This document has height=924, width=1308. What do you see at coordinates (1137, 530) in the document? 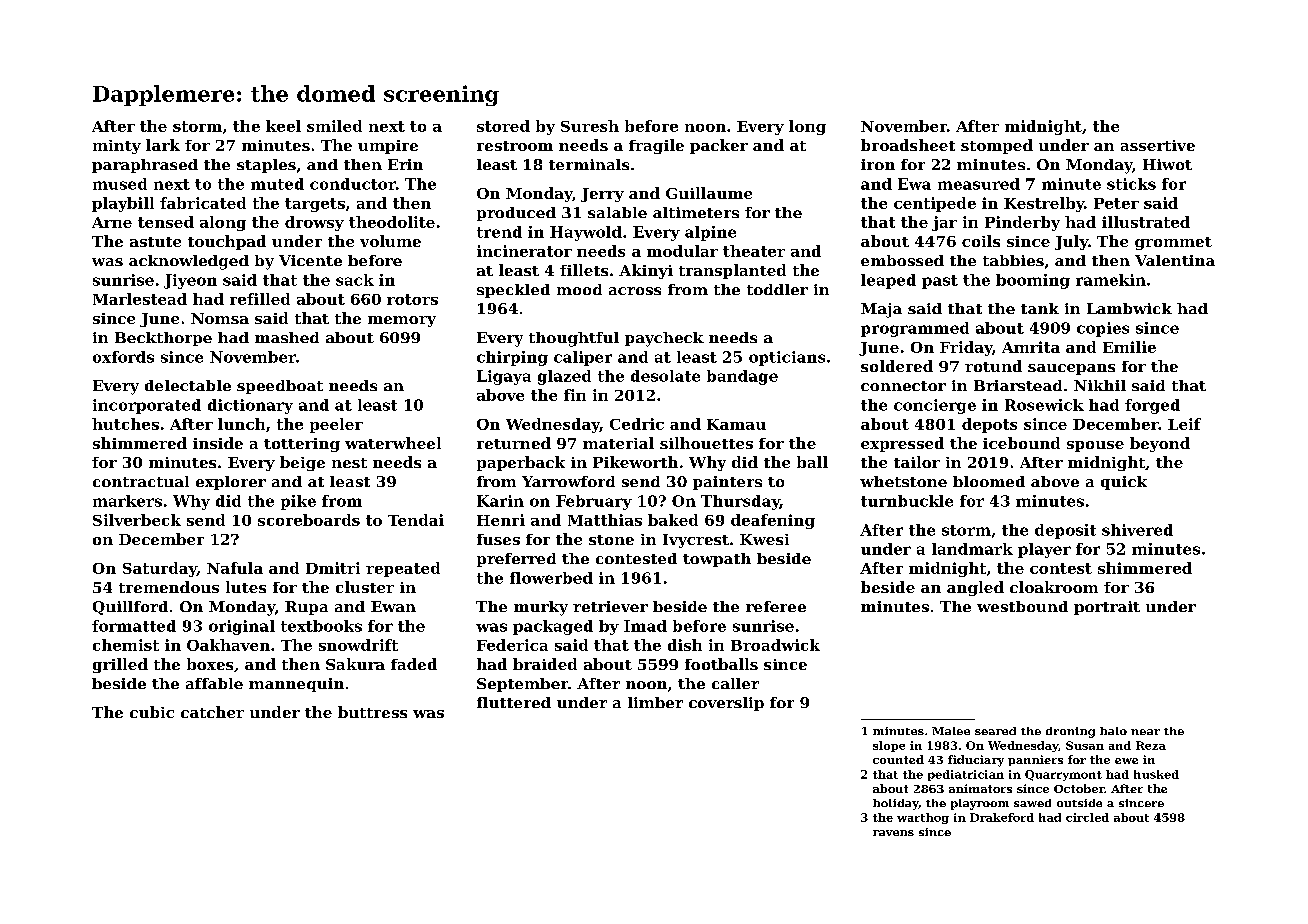
I see `shivered` at bounding box center [1137, 530].
